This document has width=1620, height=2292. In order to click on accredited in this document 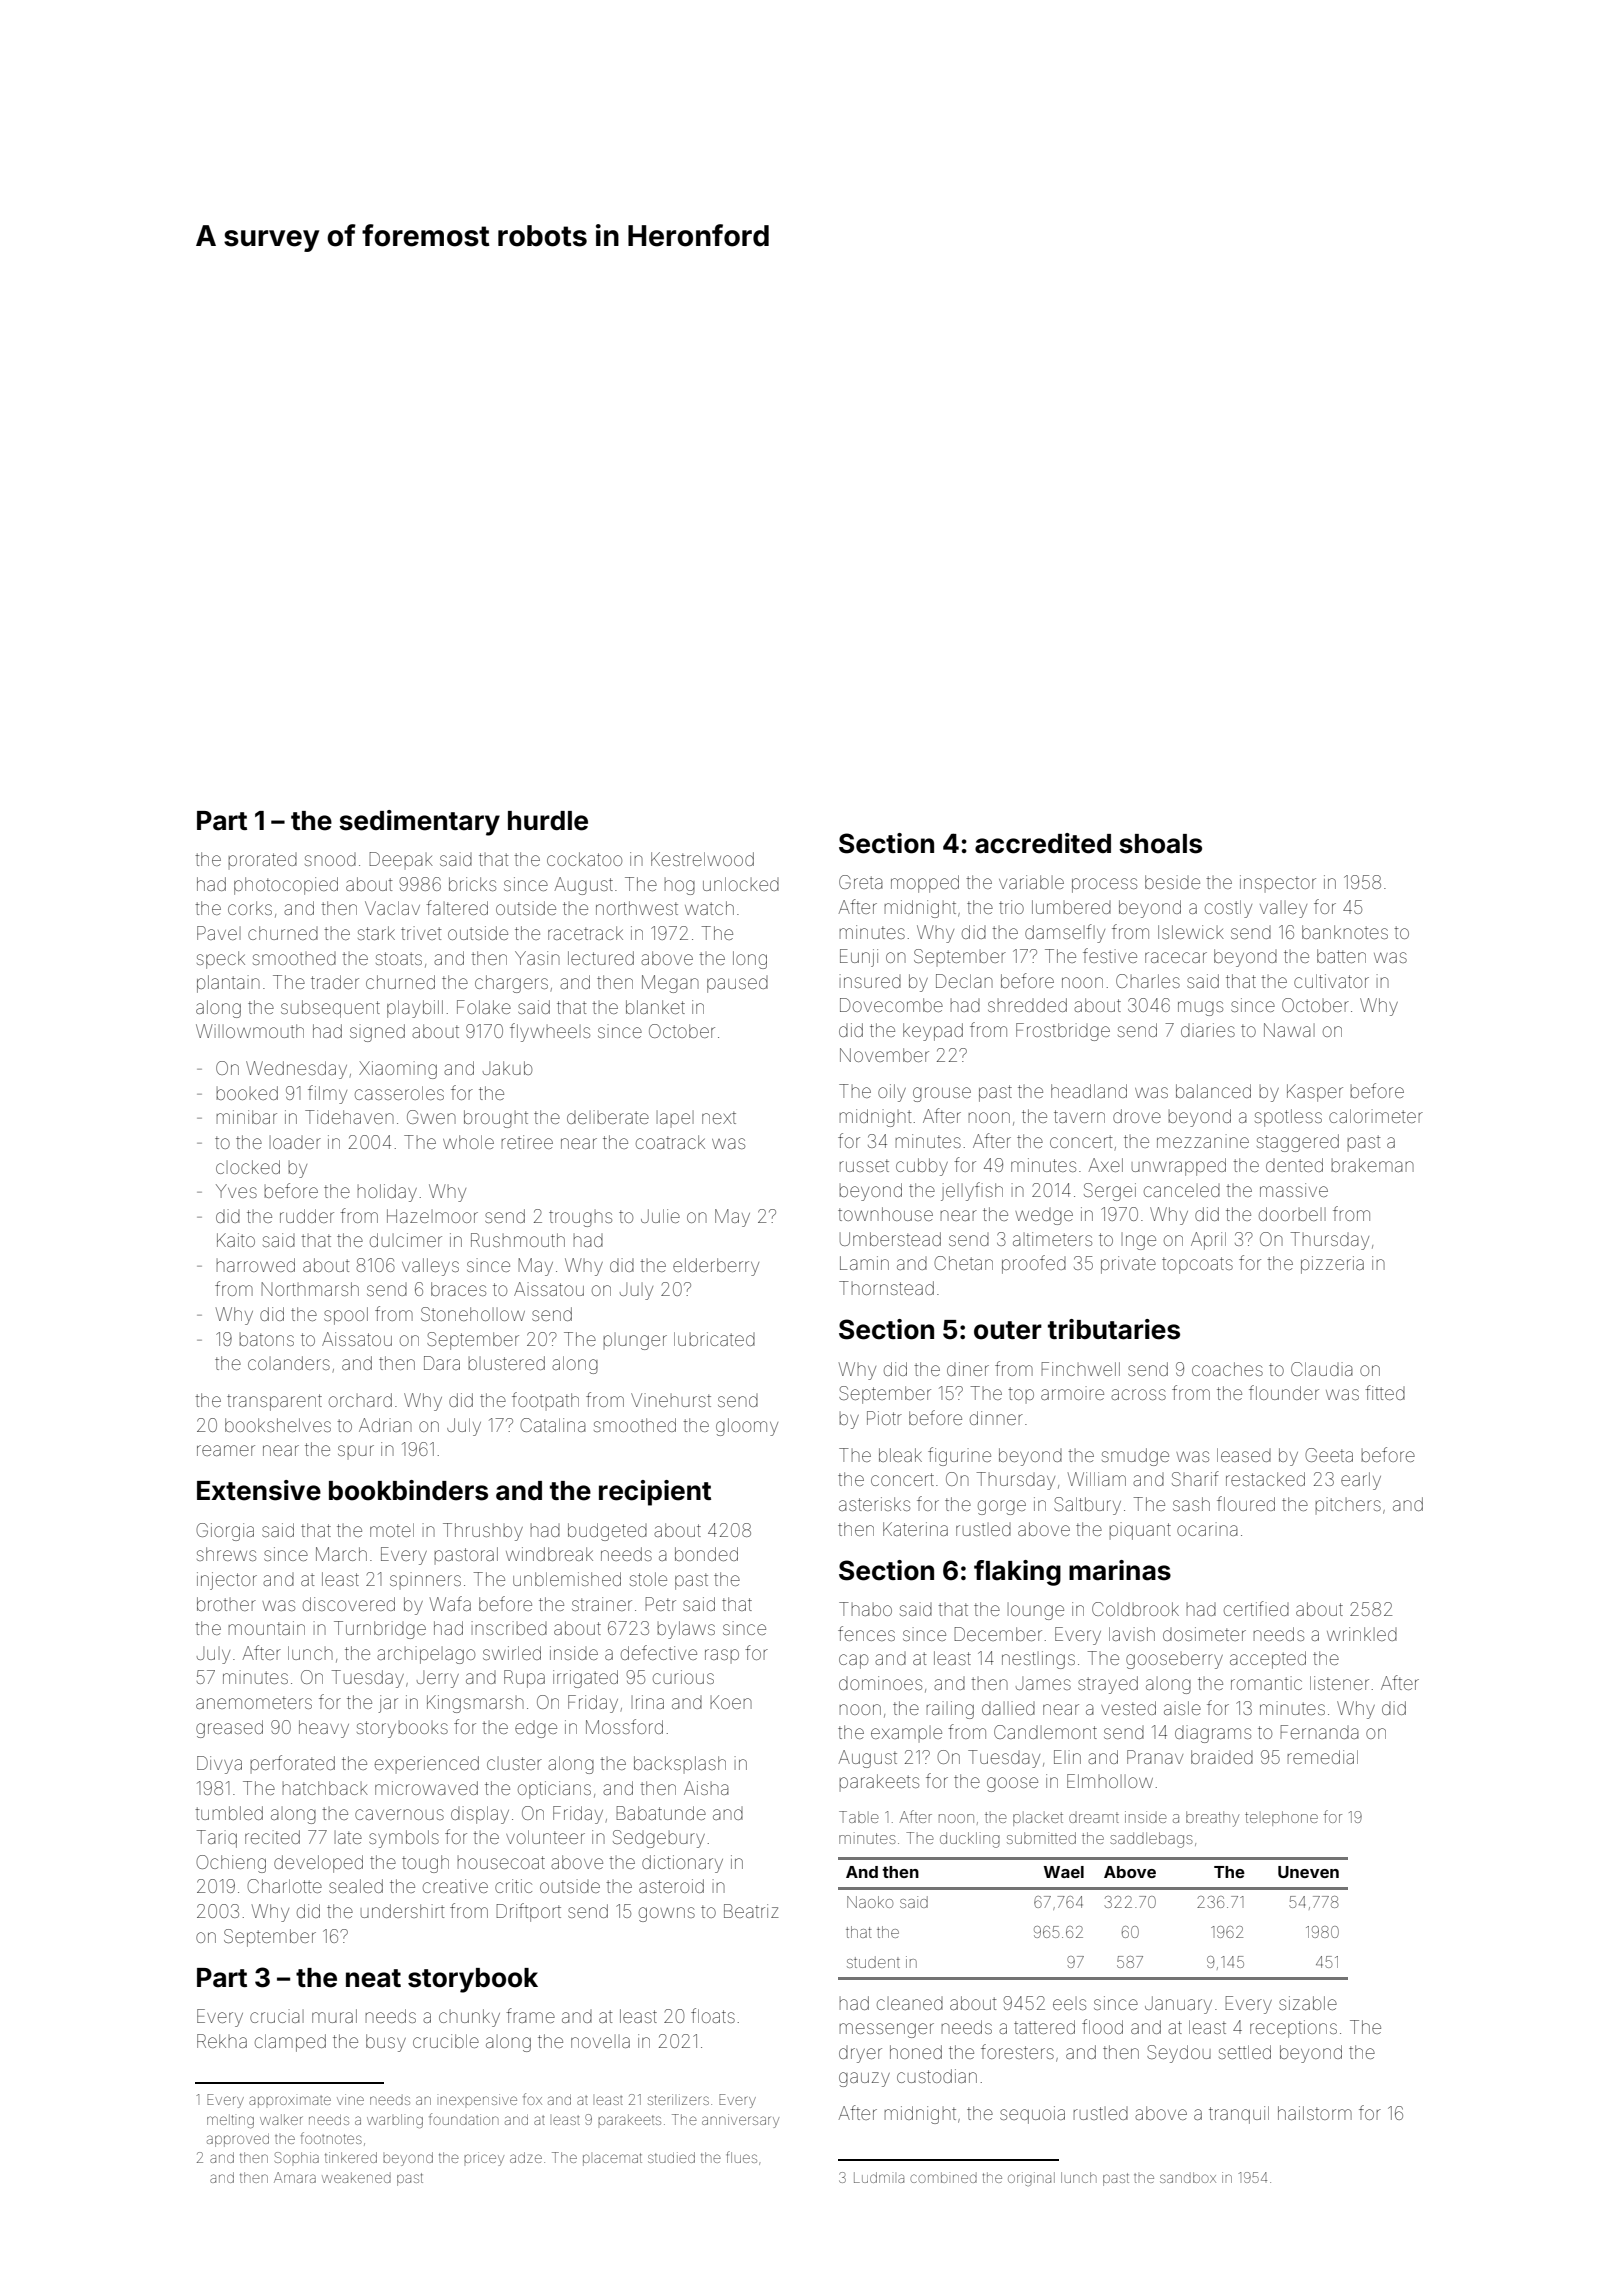, I will do `click(1043, 843)`.
